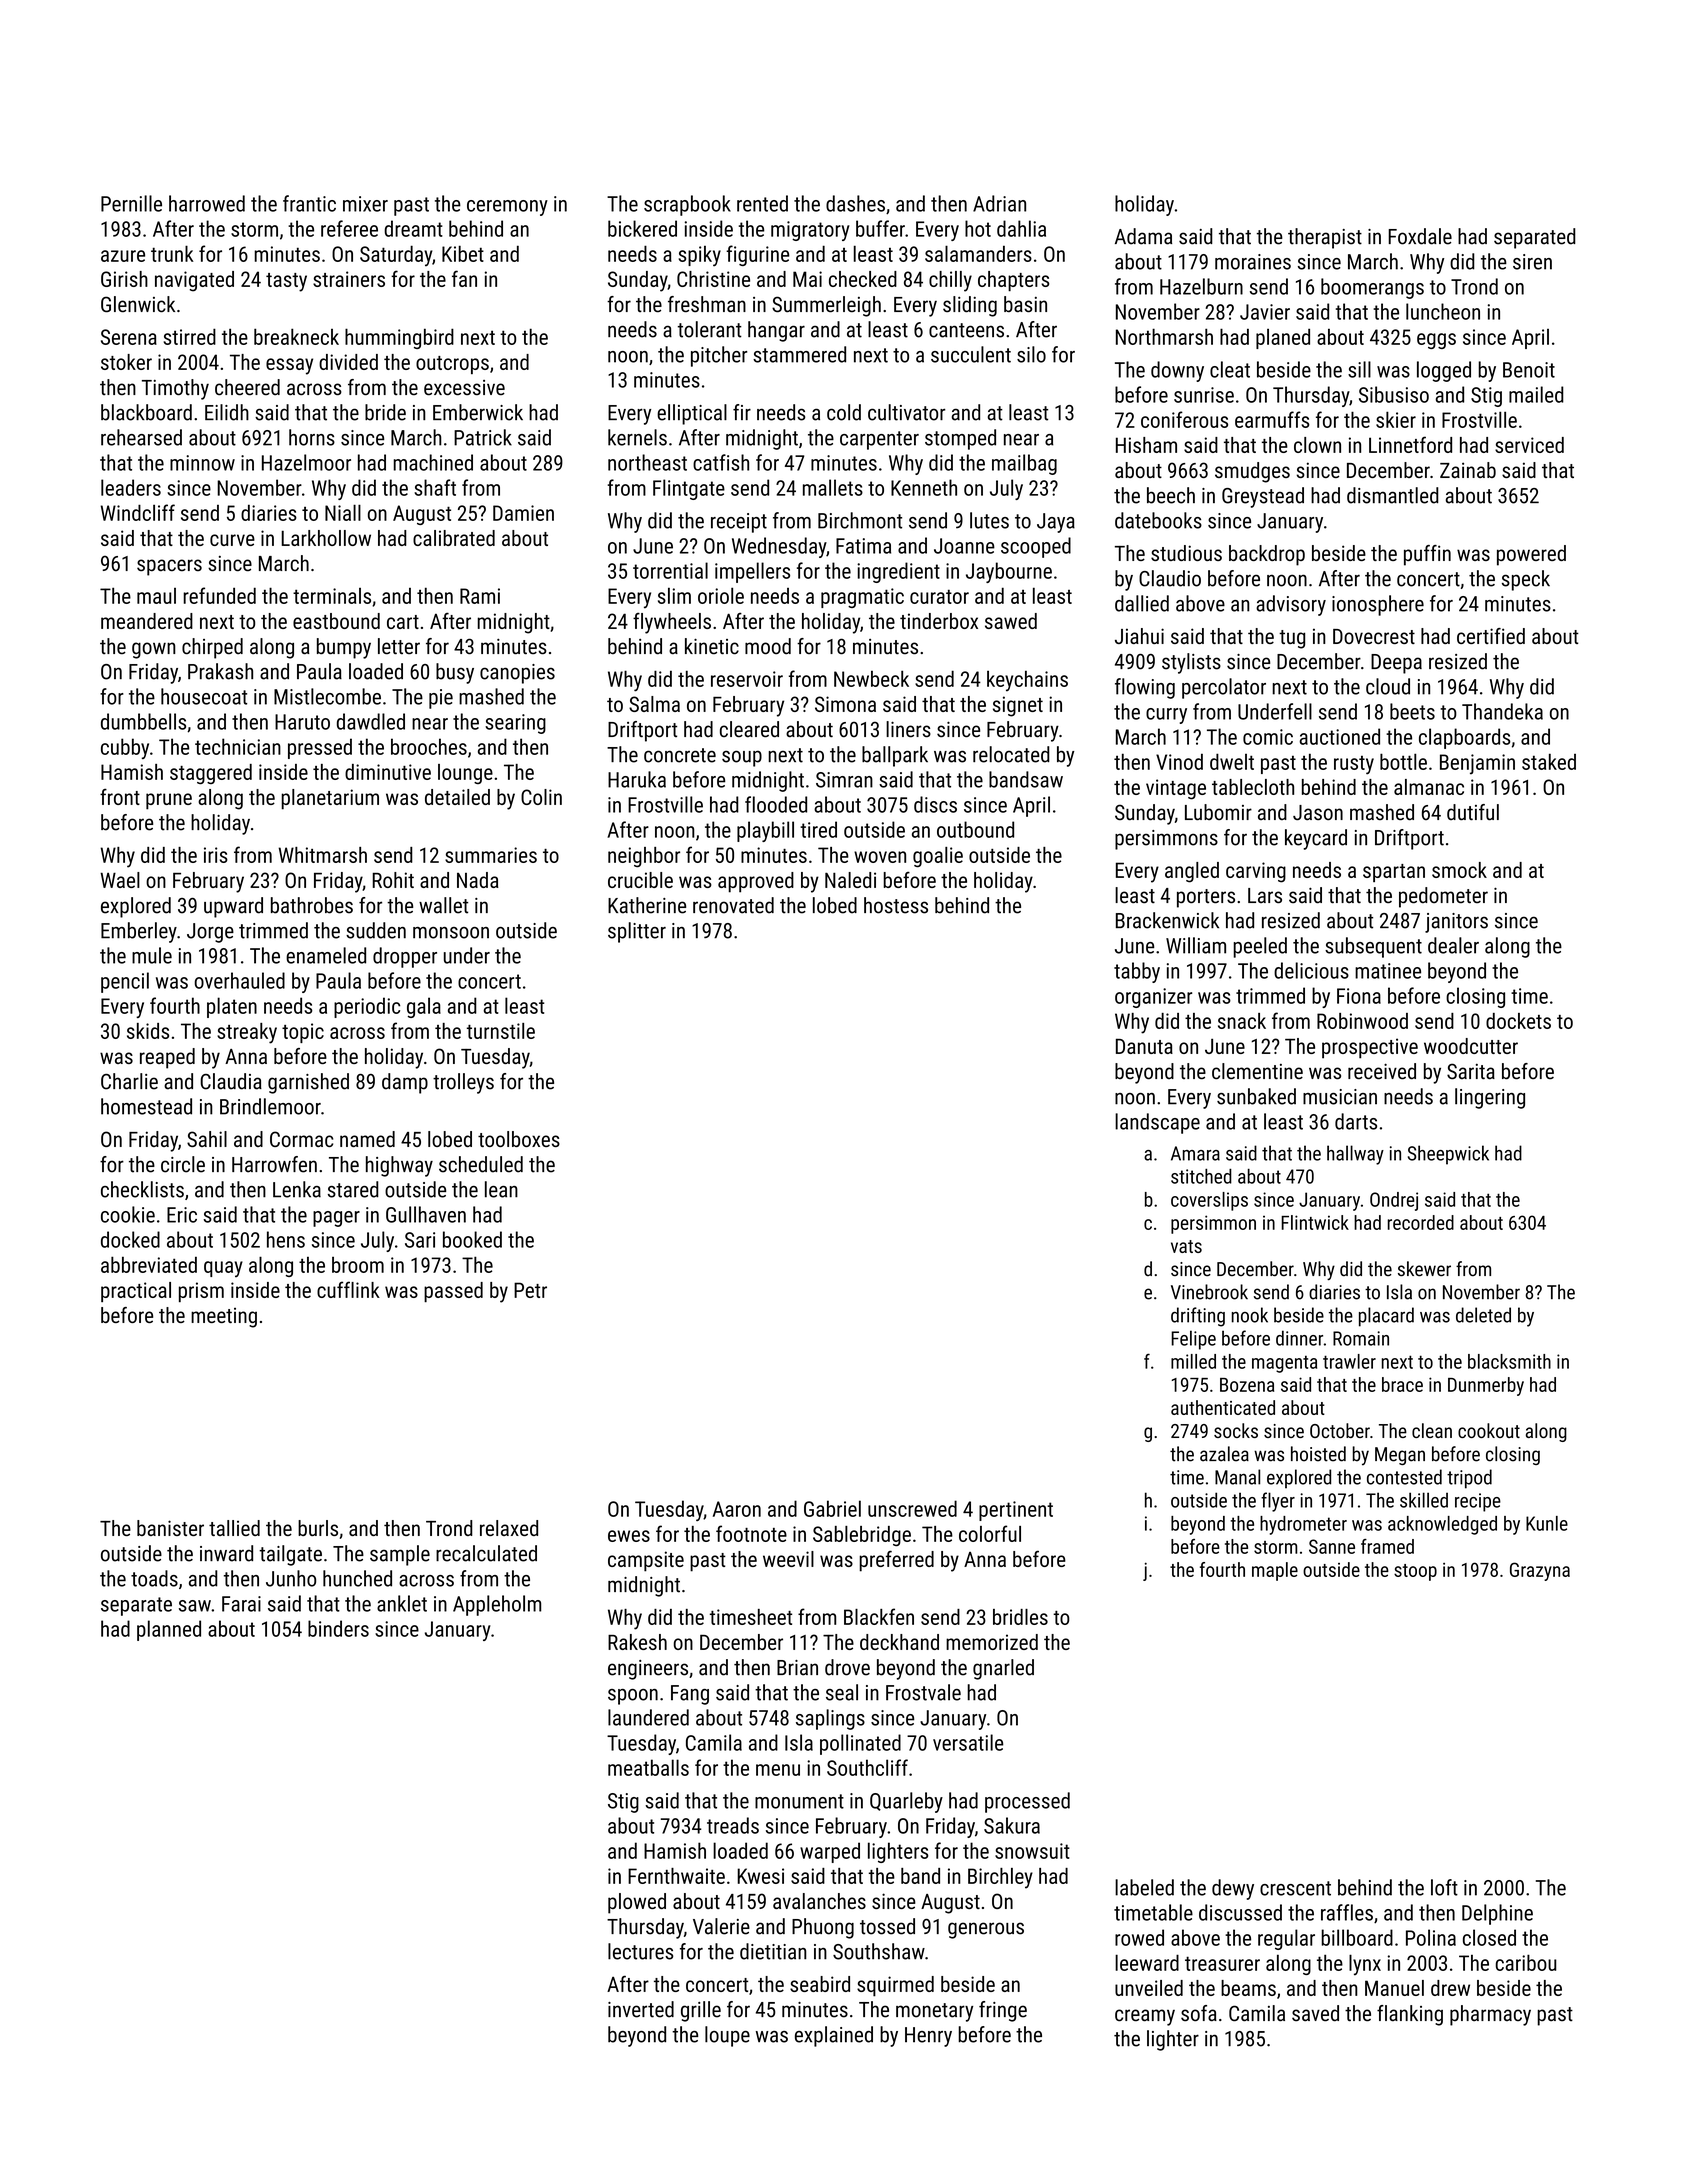 This screenshot has width=1683, height=2178. I want to click on advisory, so click(1291, 605).
